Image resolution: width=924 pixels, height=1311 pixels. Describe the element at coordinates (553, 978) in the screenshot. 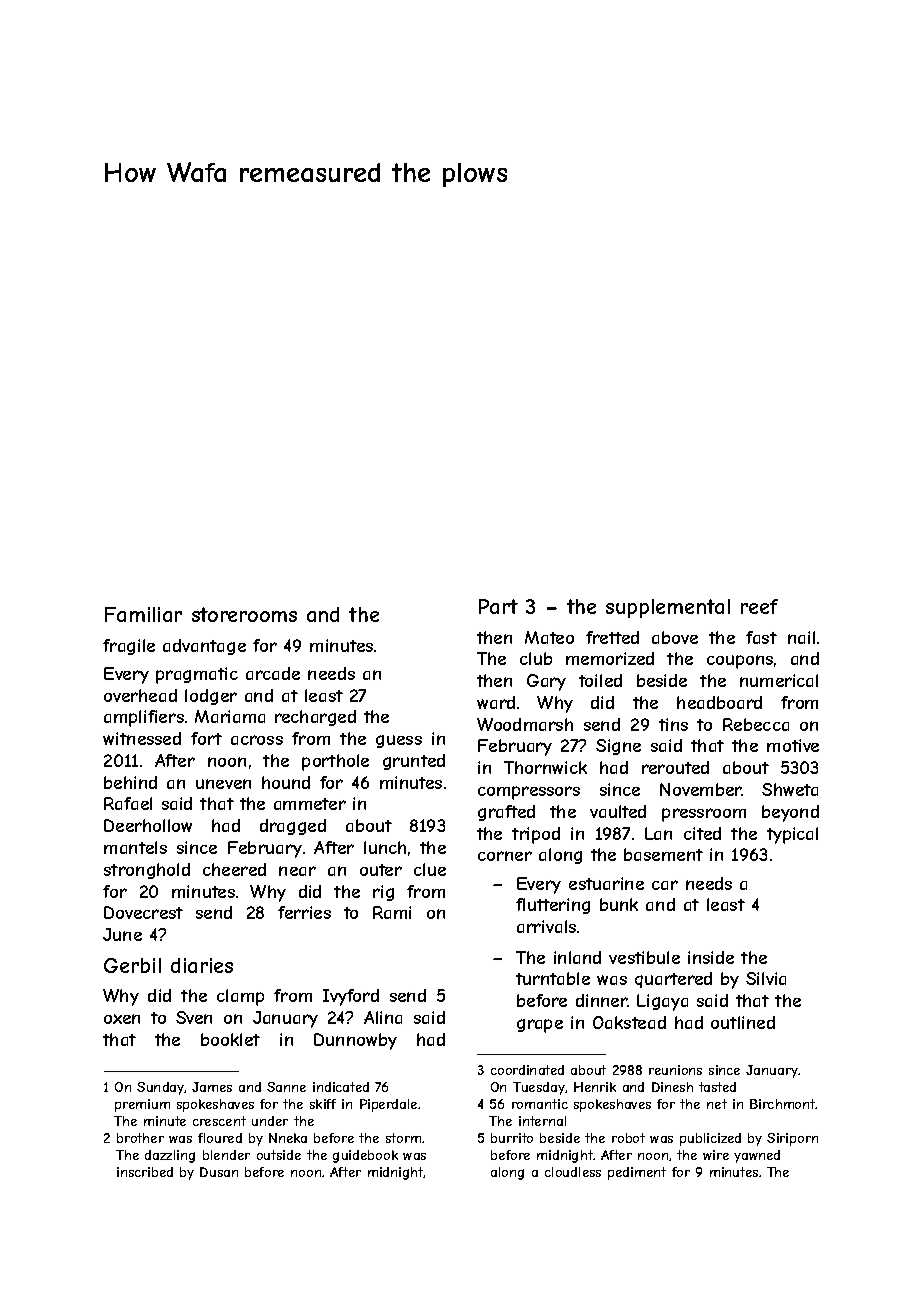

I see `turntable` at that location.
